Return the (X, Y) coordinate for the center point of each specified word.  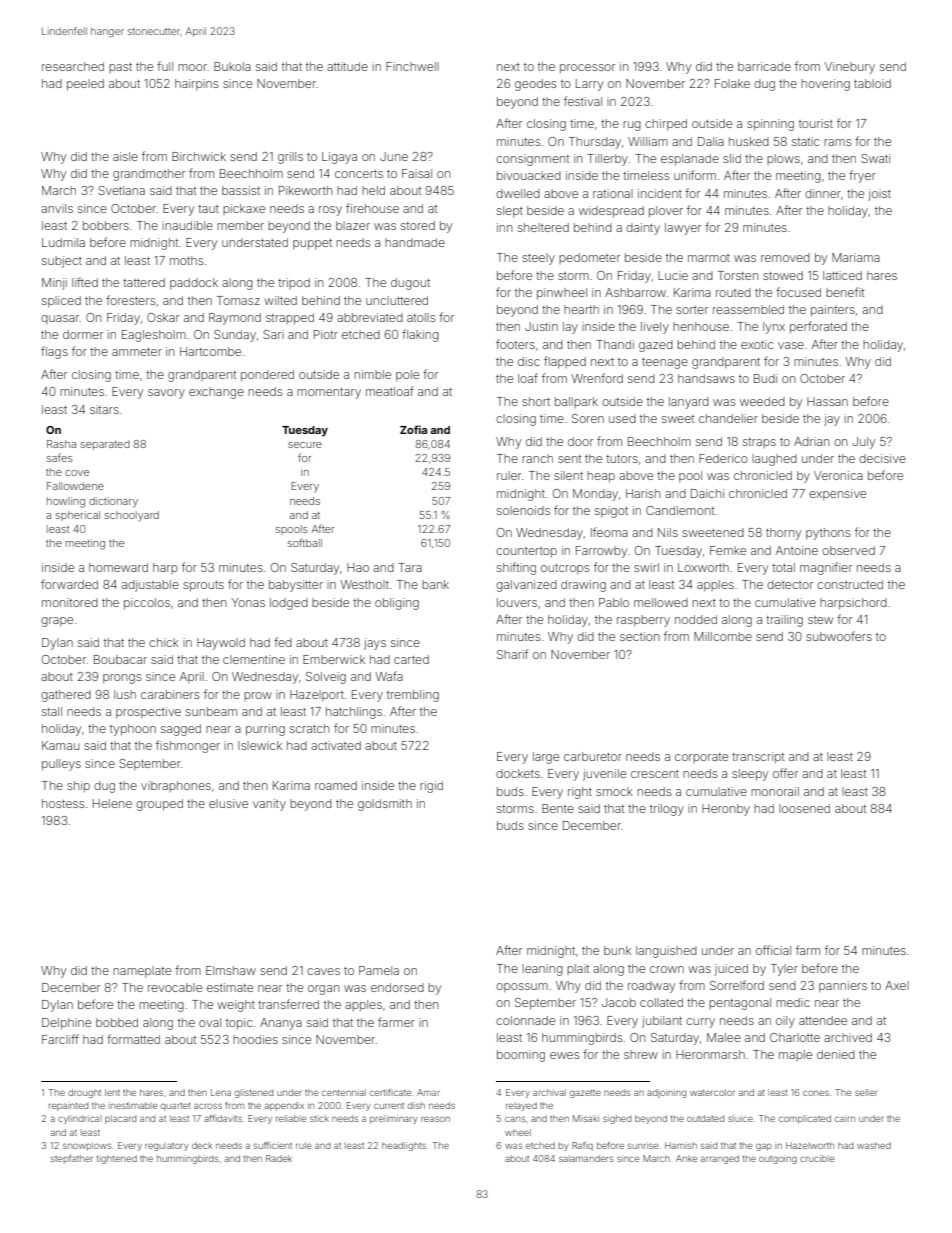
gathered (66, 696)
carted (411, 659)
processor (587, 69)
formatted (133, 1039)
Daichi (707, 493)
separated (105, 445)
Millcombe (723, 636)
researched (73, 66)
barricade (764, 66)
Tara (410, 567)
